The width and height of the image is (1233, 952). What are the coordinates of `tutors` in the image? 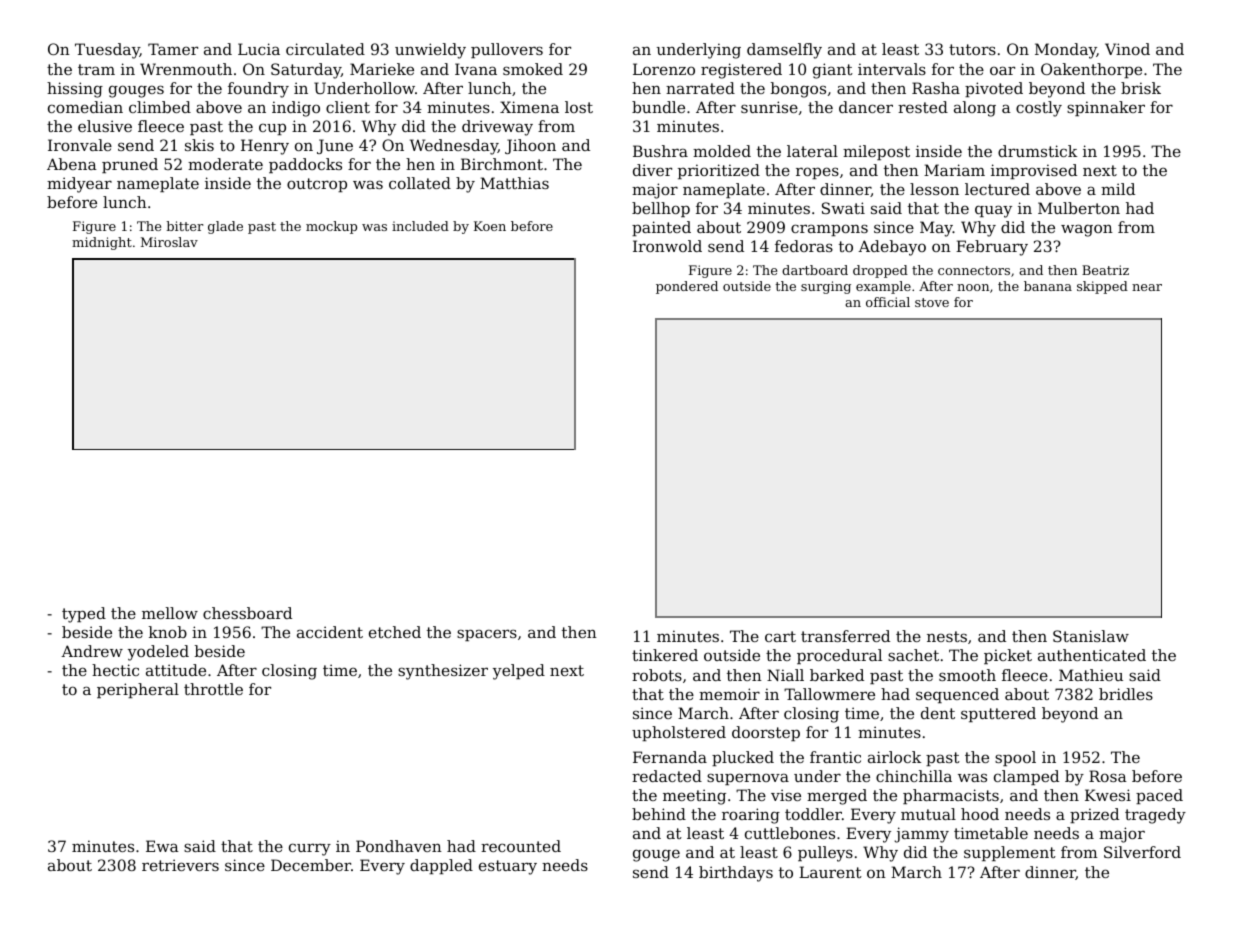 It's located at (972, 49).
